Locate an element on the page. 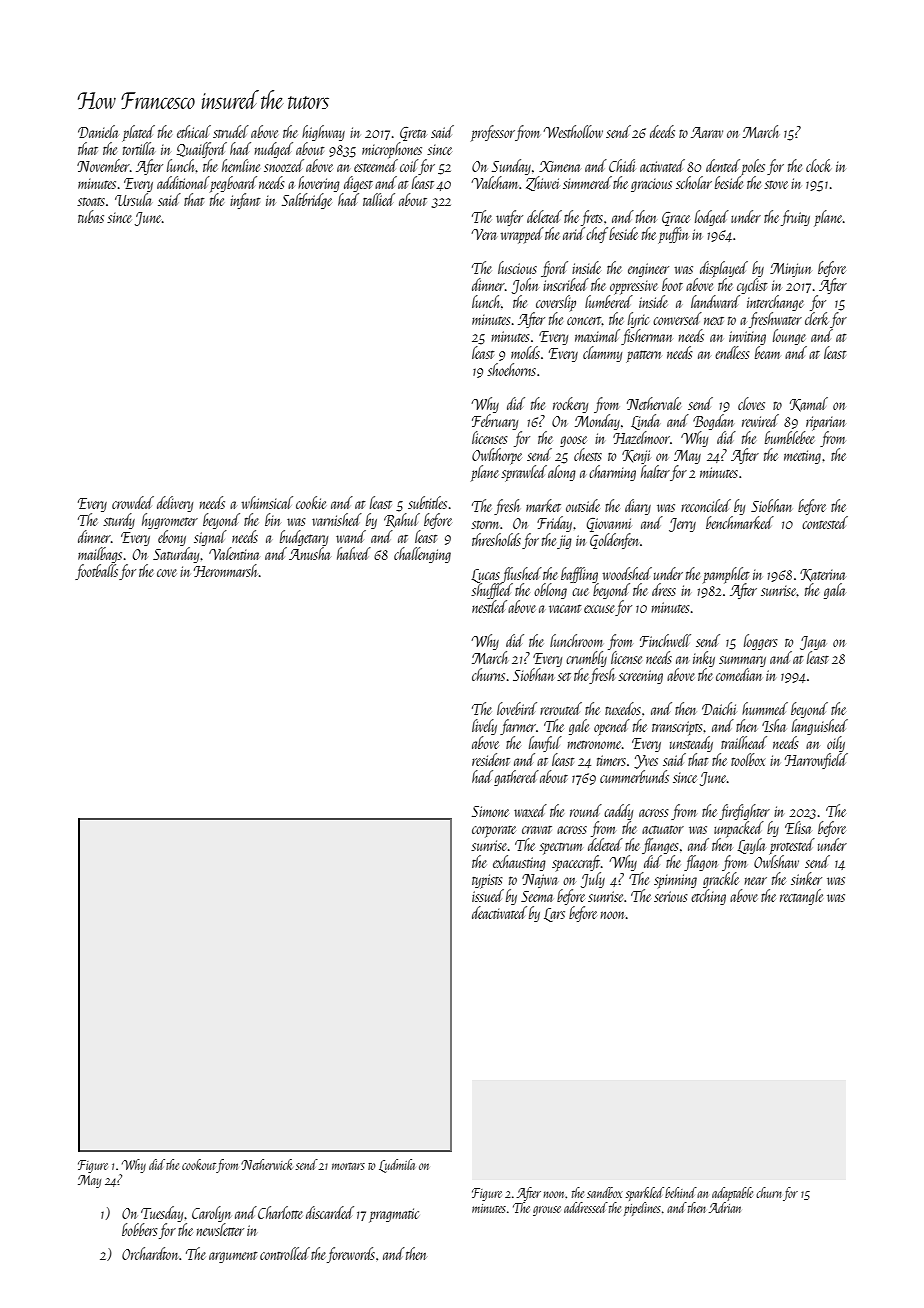  shoehorns is located at coordinates (511, 369).
